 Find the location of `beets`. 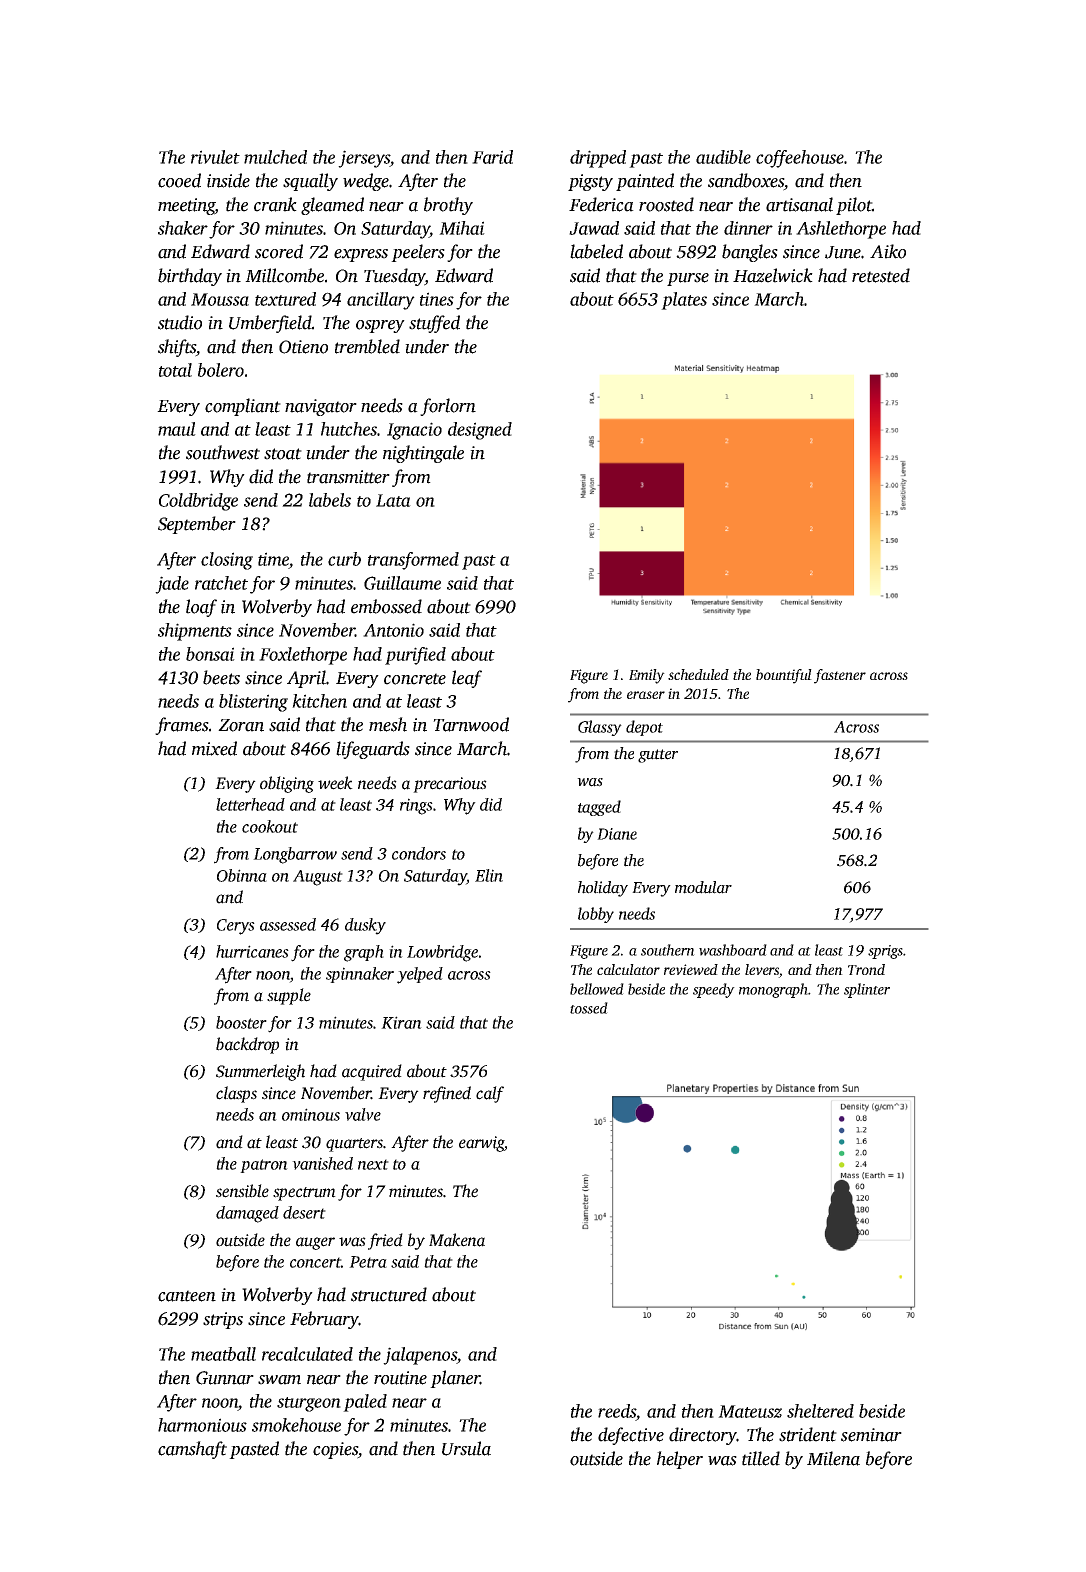

beets is located at coordinates (221, 677).
